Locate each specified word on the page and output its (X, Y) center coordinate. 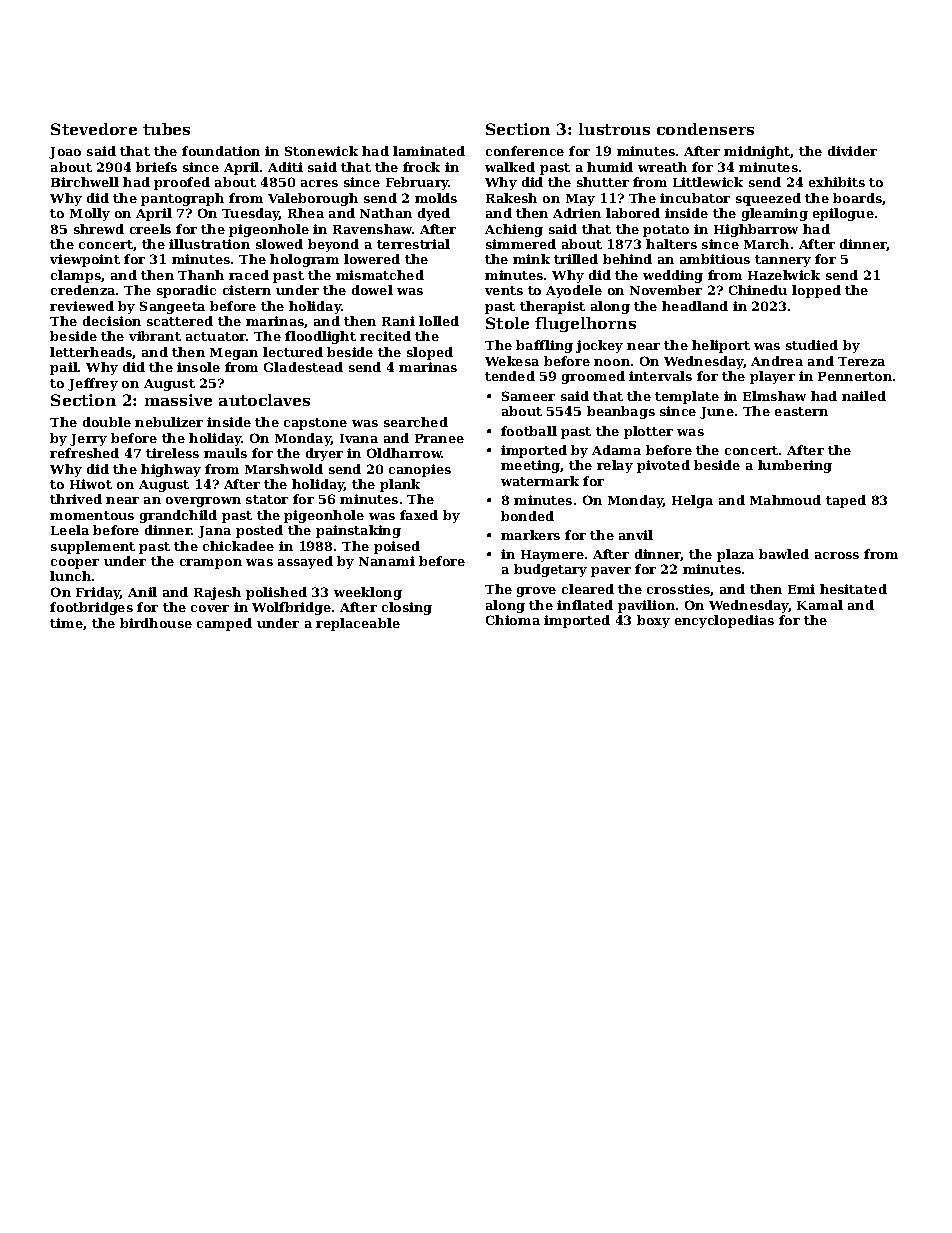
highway (171, 470)
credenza (83, 290)
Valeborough (313, 199)
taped (846, 501)
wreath (662, 167)
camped (224, 624)
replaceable (358, 624)
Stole (507, 323)
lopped (816, 291)
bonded (527, 516)
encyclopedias (724, 621)
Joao (65, 153)
